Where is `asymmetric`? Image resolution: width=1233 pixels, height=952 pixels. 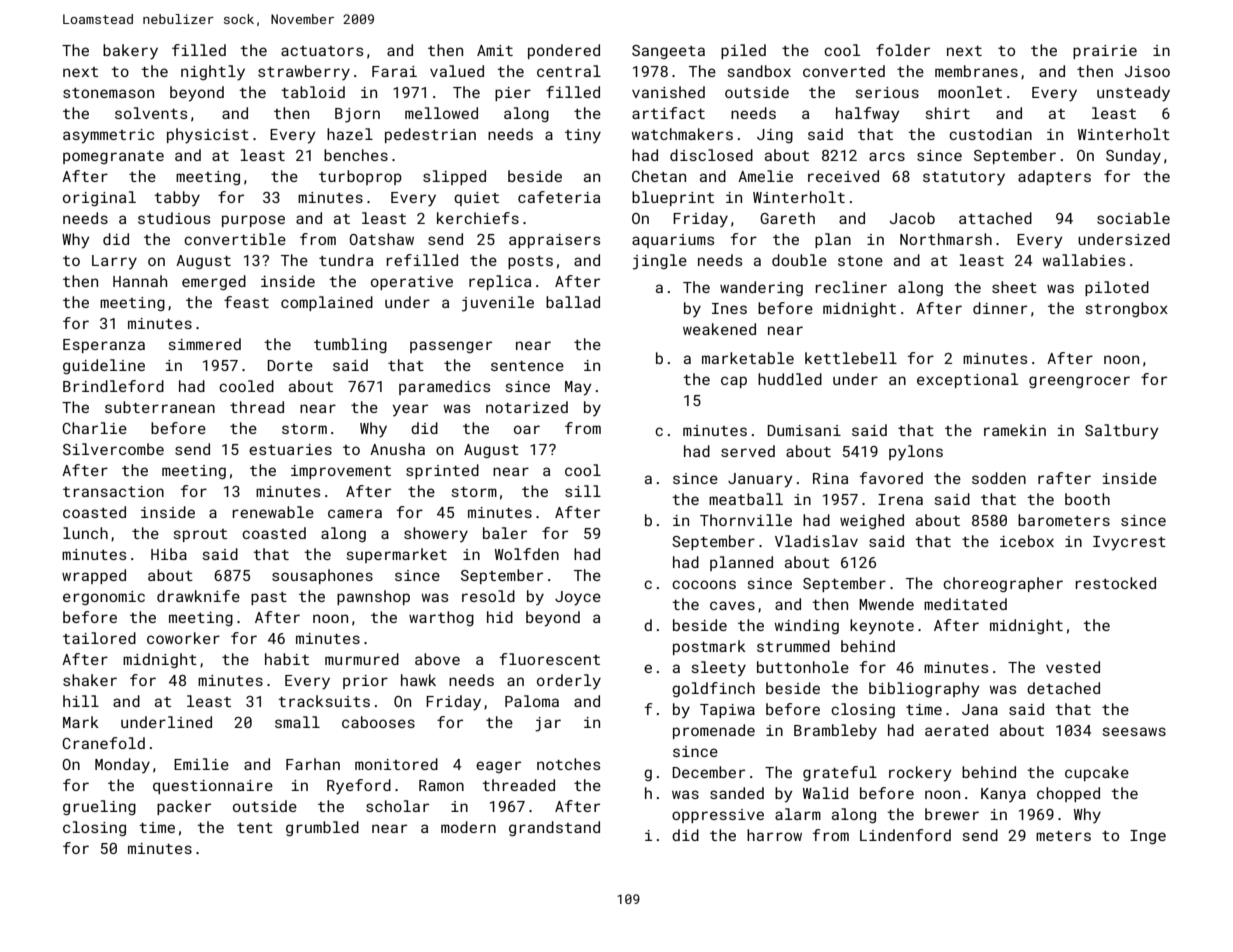 asymmetric is located at coordinates (108, 136).
